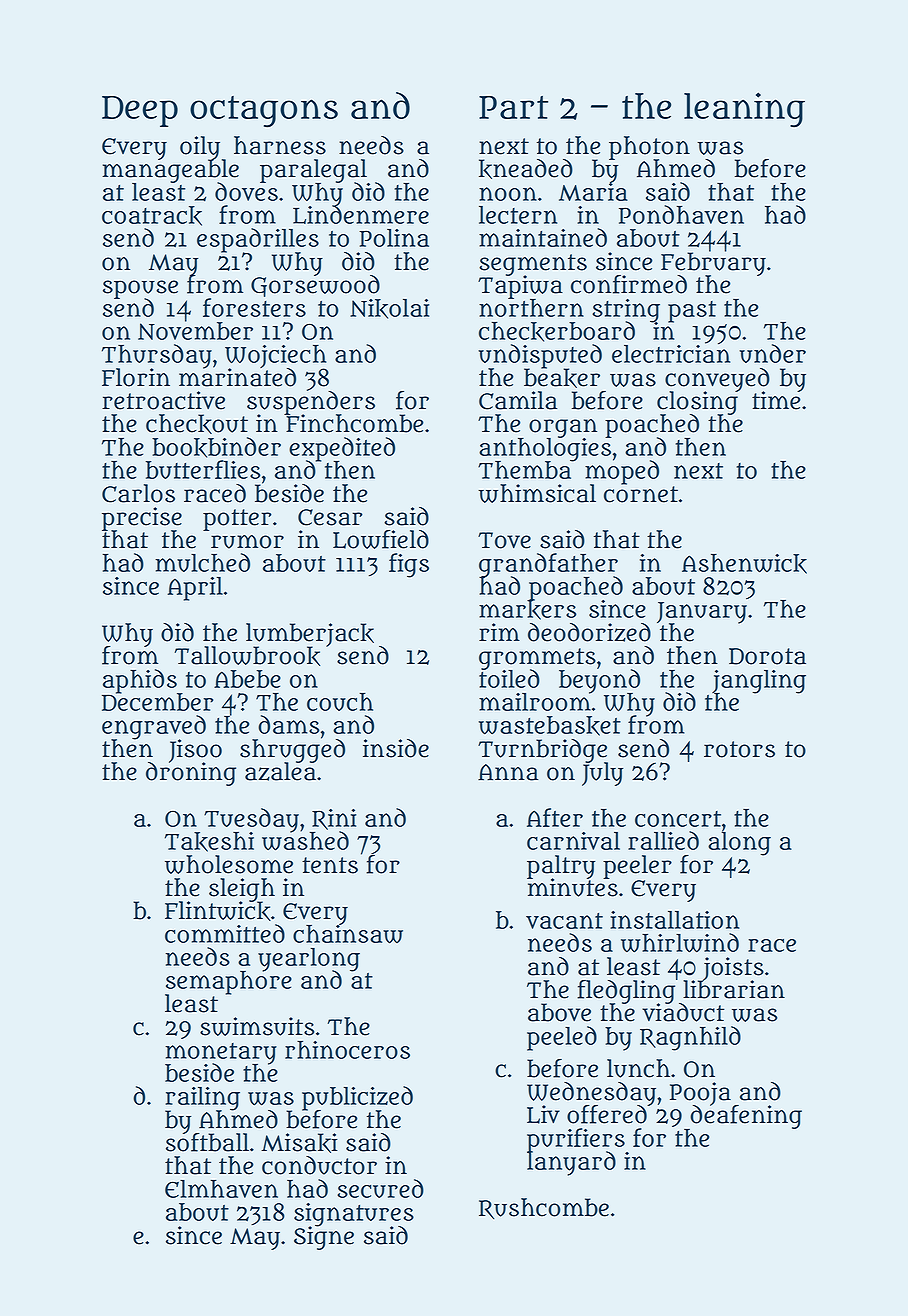 Image resolution: width=908 pixels, height=1316 pixels. I want to click on leaning, so click(744, 110).
